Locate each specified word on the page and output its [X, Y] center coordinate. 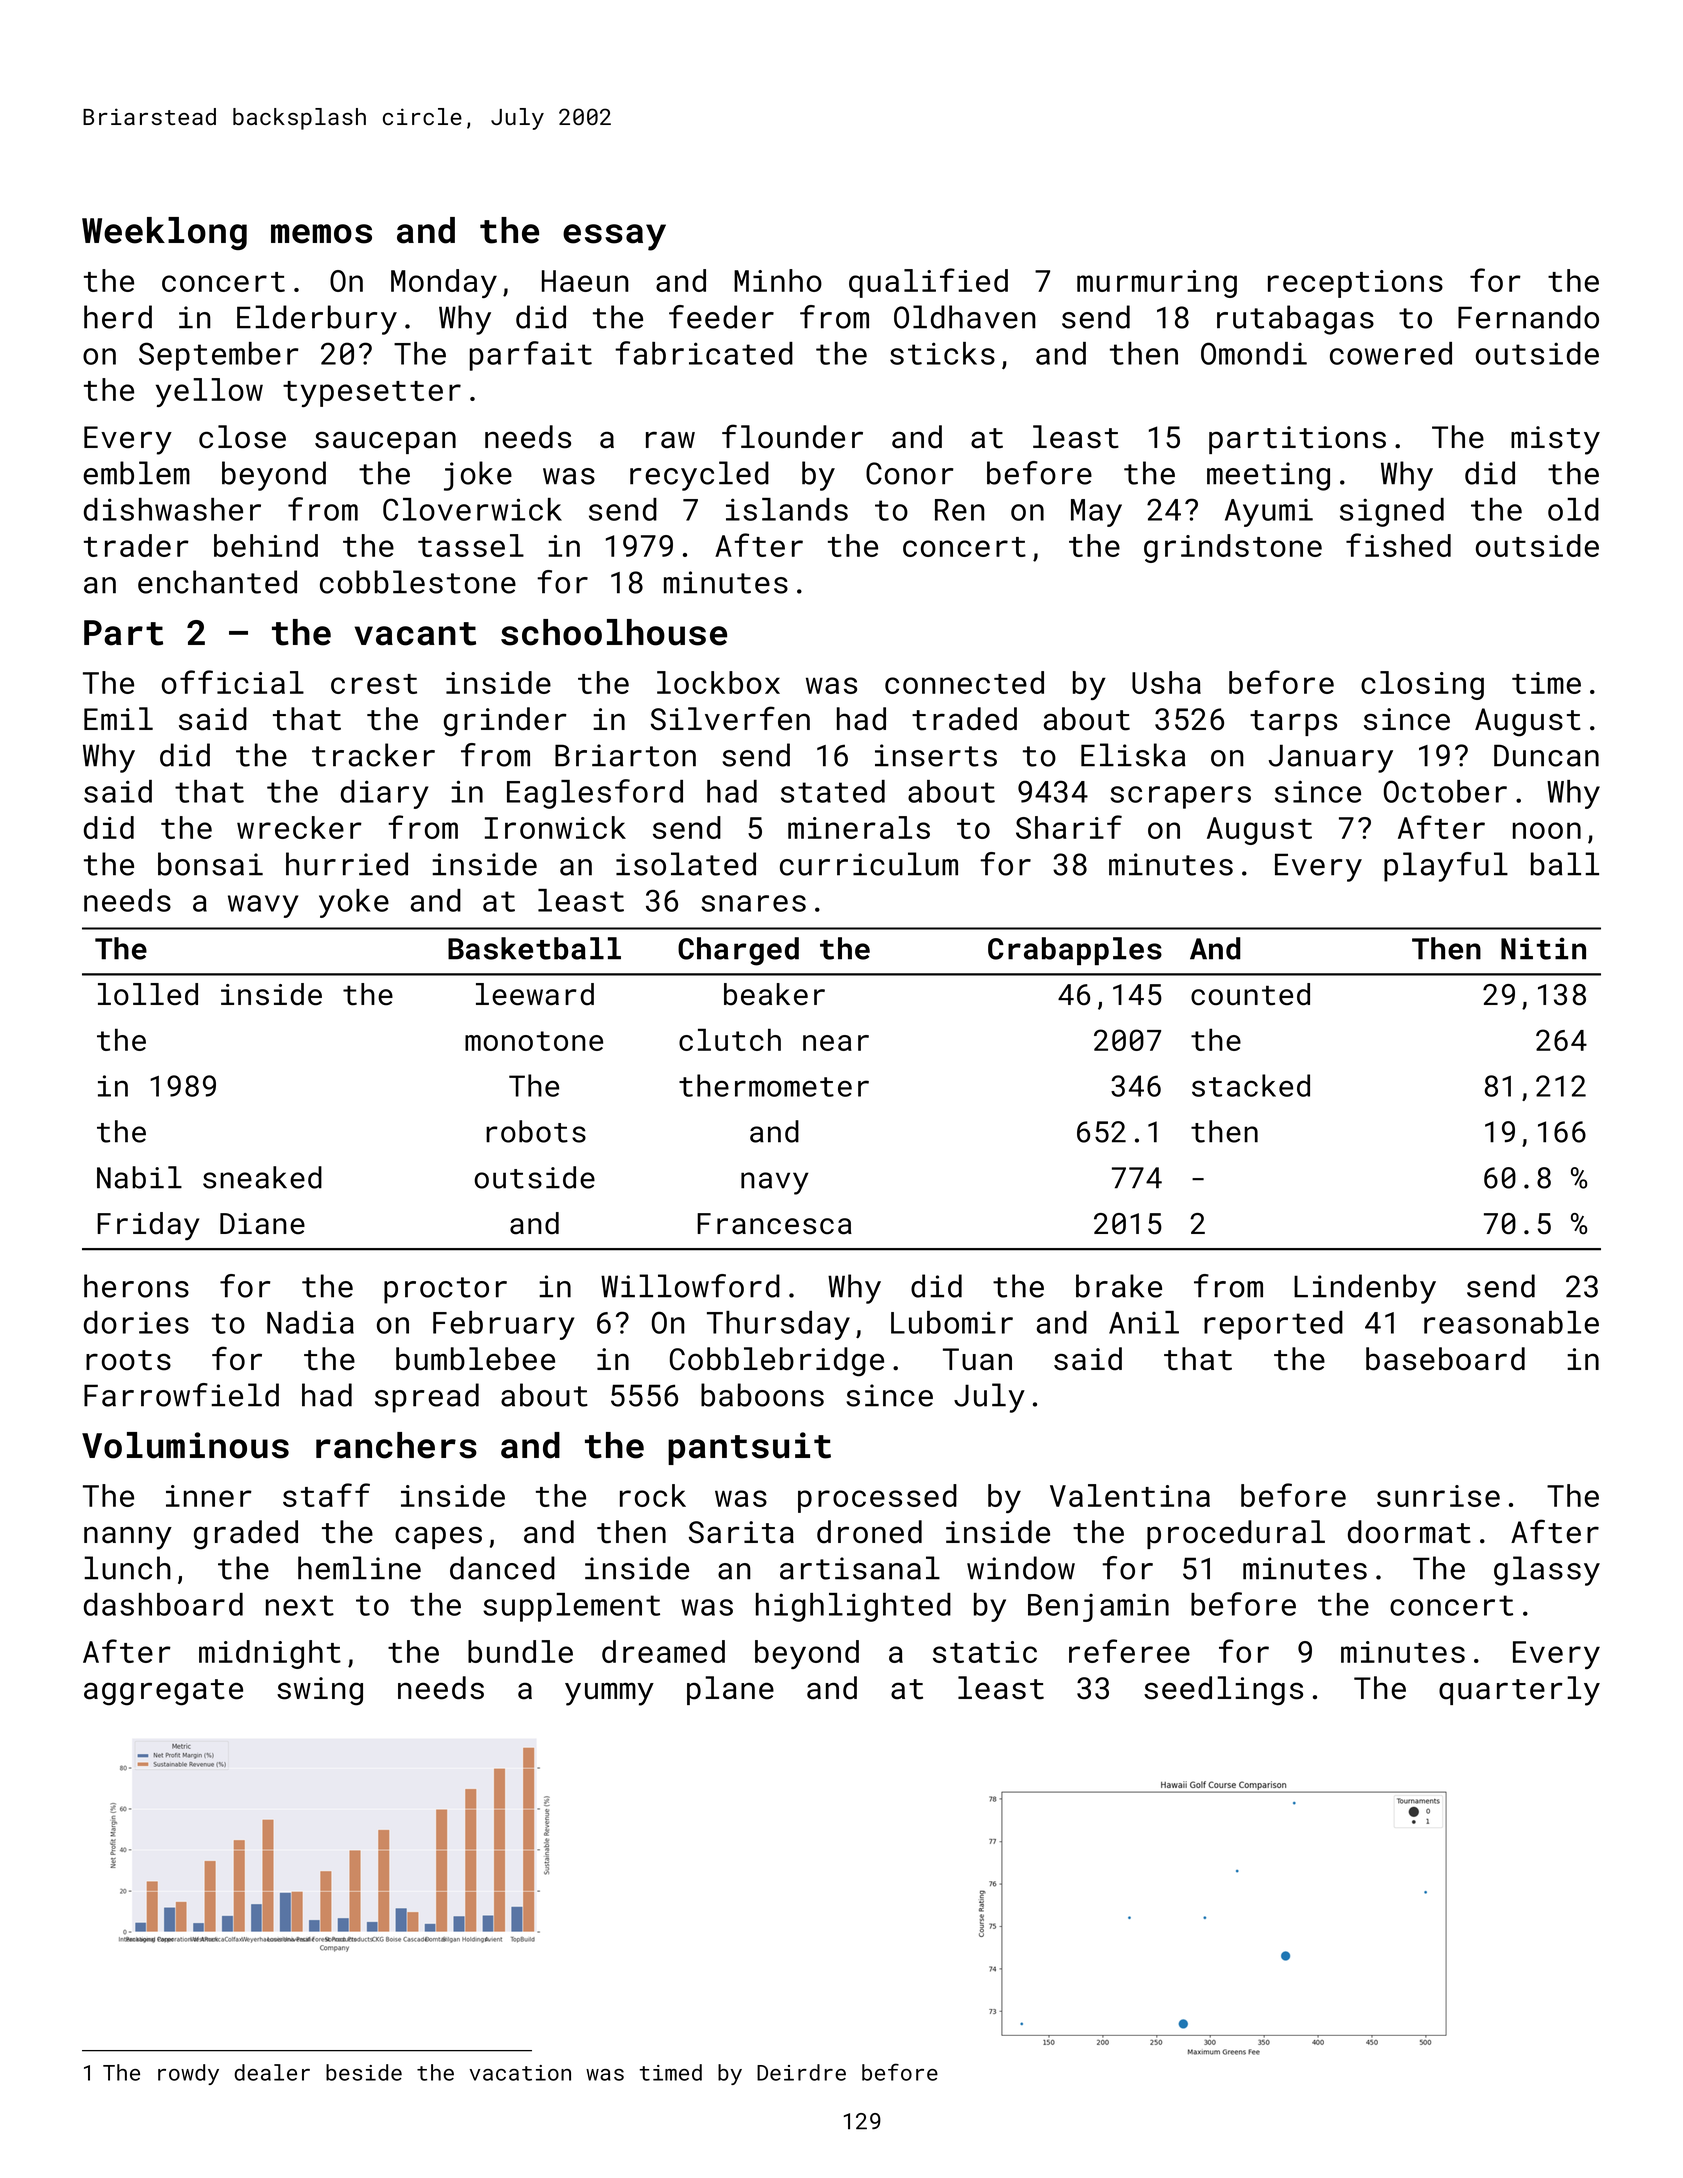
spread [427, 1398]
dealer [272, 2072]
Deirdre [801, 2072]
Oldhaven [965, 317]
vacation [520, 2073]
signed [1392, 512]
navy [775, 1183]
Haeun [585, 281]
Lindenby [1365, 1289]
